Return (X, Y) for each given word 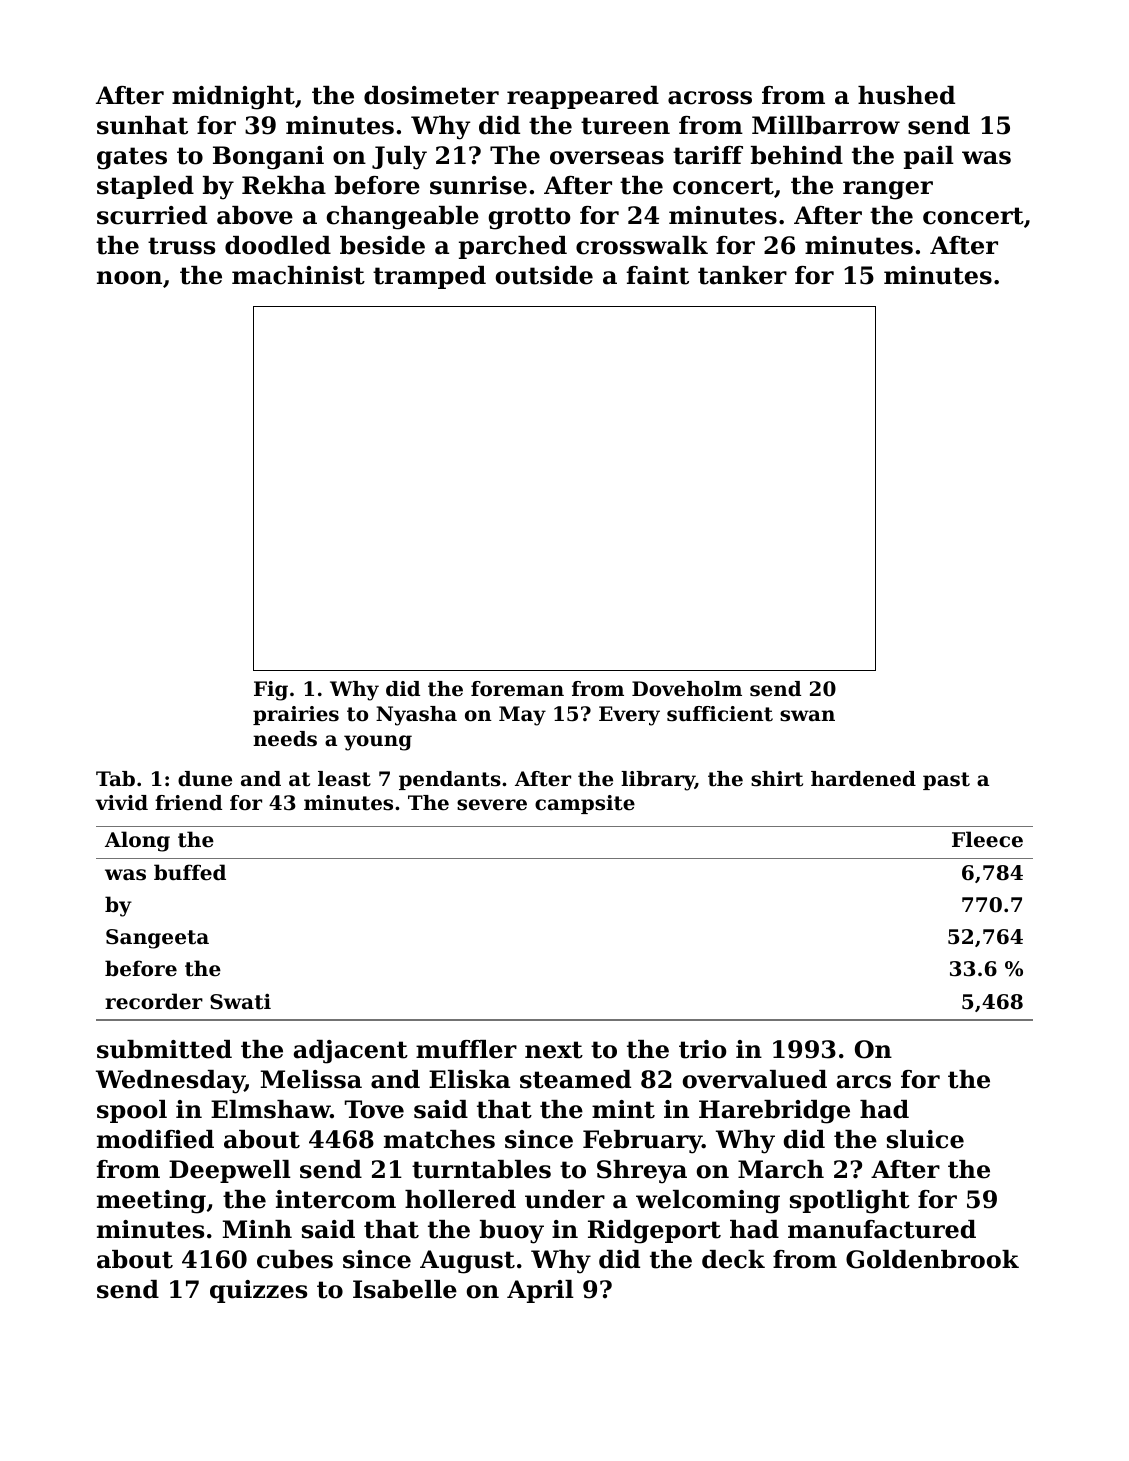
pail (929, 157)
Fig (271, 691)
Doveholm (687, 689)
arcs (864, 1082)
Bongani (268, 158)
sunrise (478, 185)
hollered (460, 1199)
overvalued (755, 1079)
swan (807, 716)
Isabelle (405, 1289)
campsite (585, 804)
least (344, 779)
